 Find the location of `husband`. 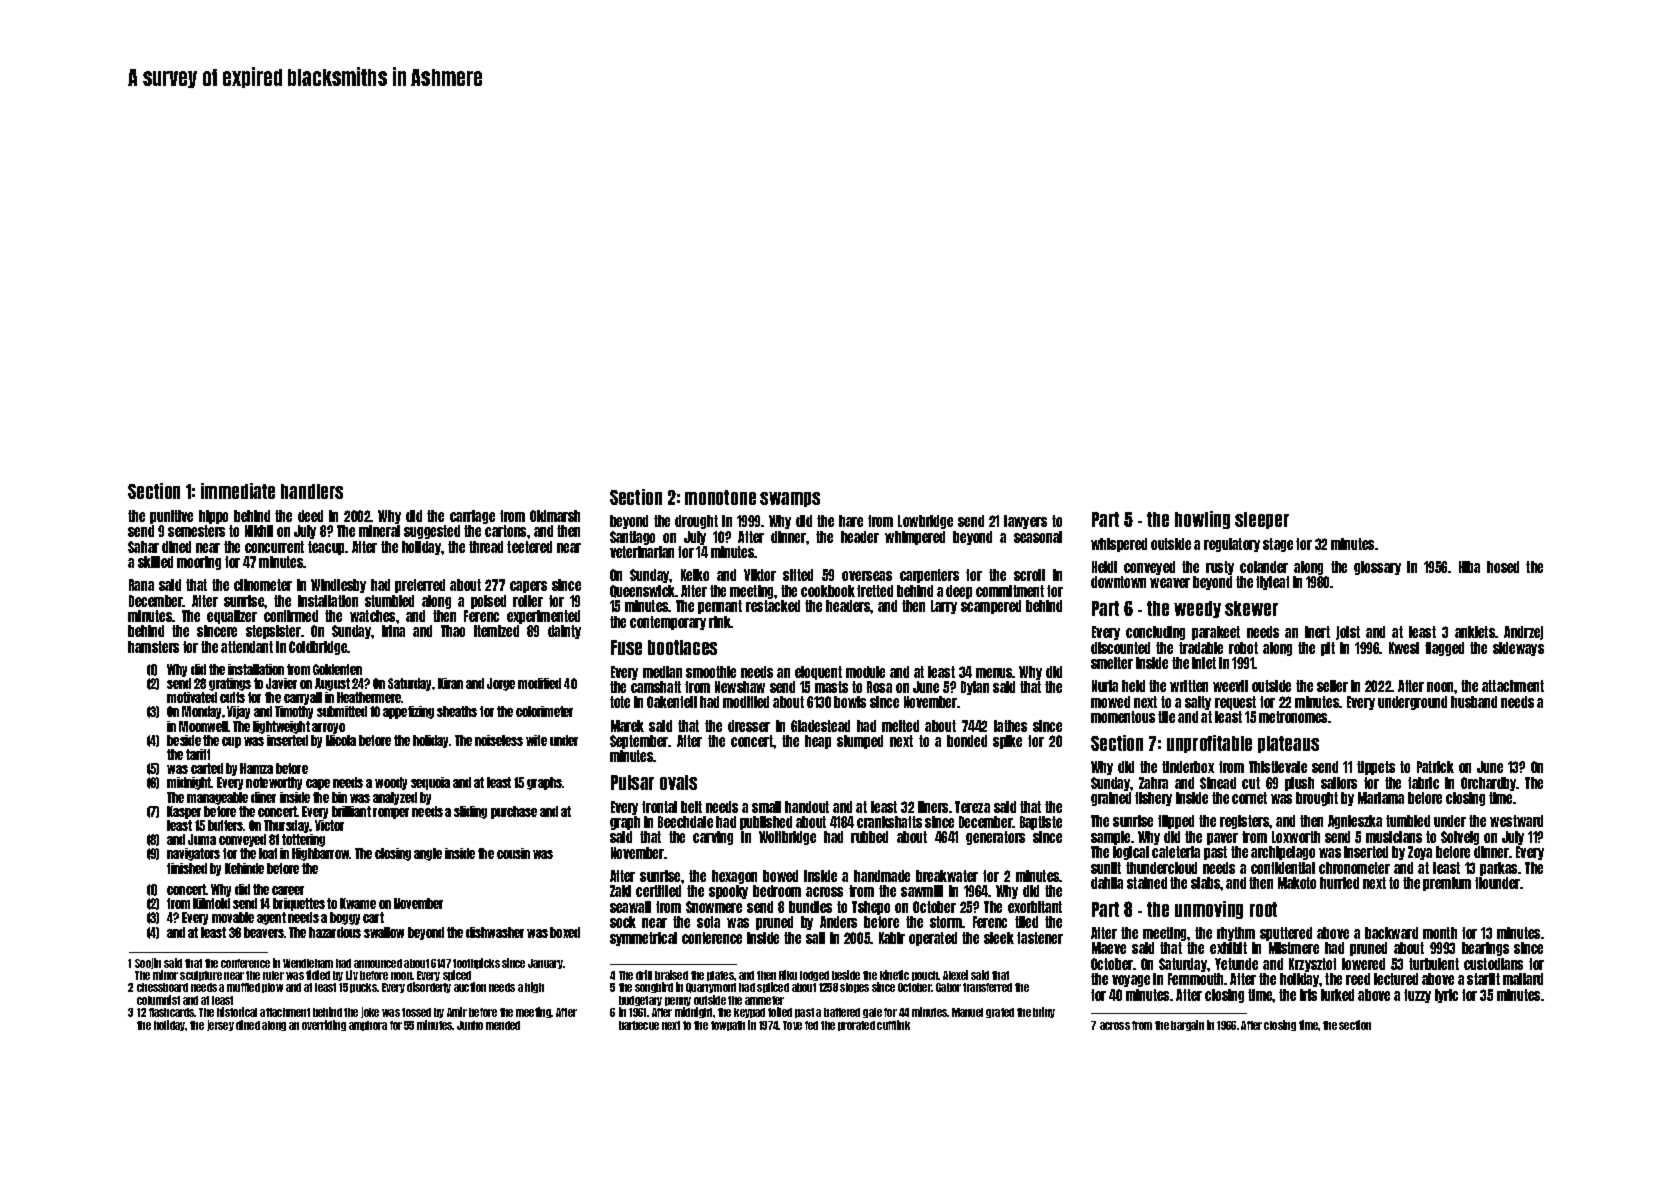

husband is located at coordinates (1474, 702).
